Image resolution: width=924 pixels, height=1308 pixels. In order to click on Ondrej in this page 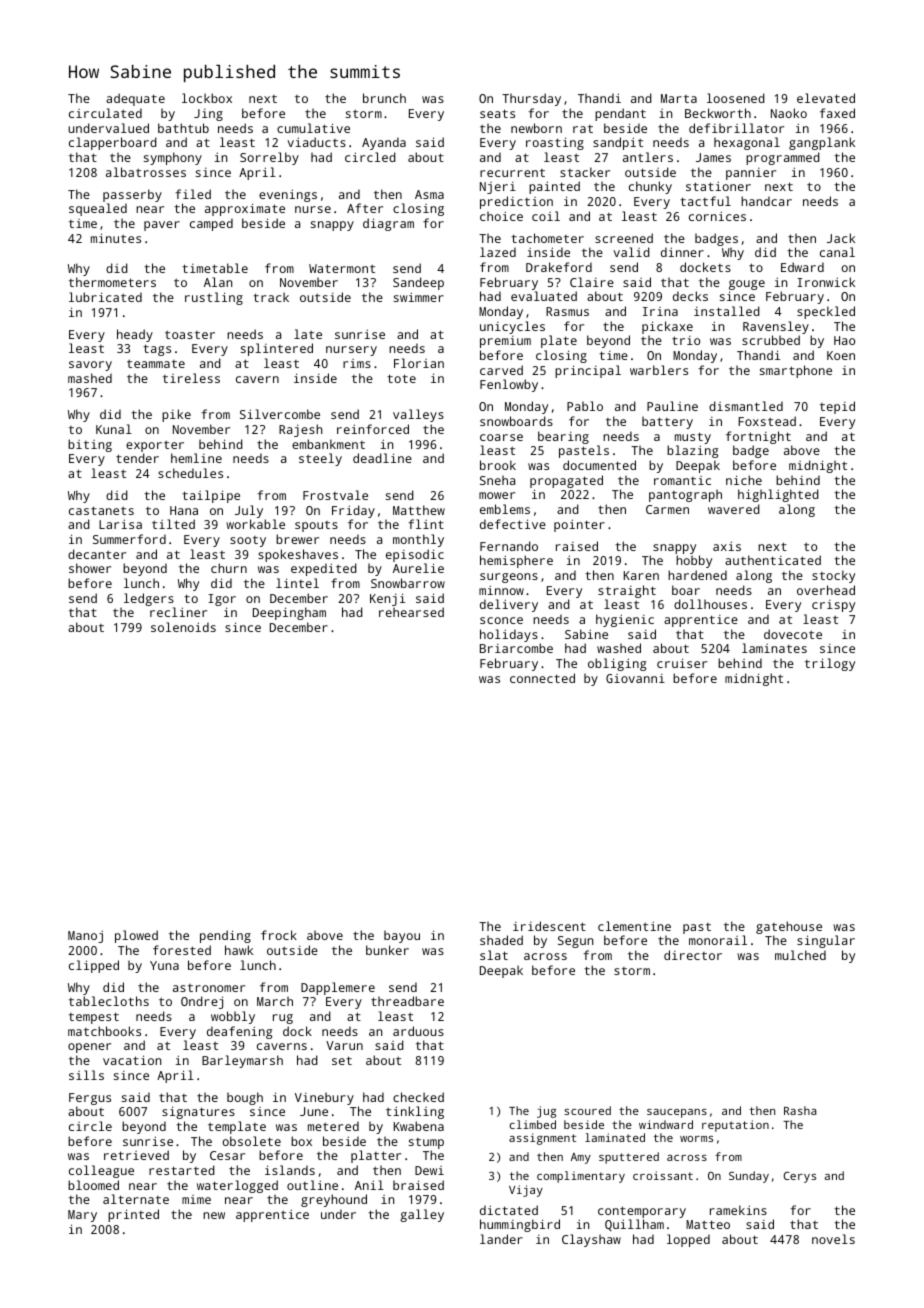, I will do `click(202, 1002)`.
